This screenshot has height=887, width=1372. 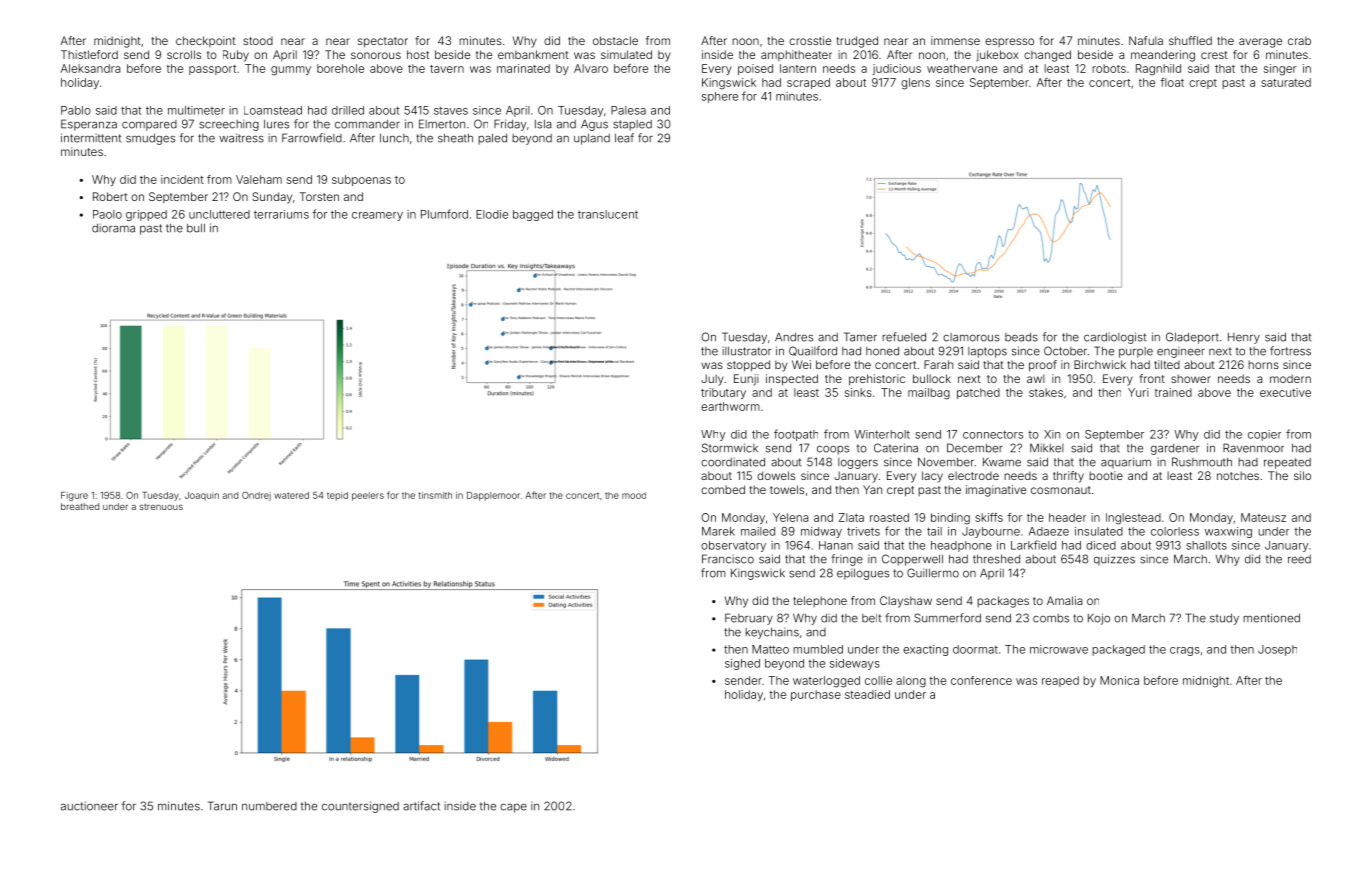 What do you see at coordinates (1158, 70) in the screenshot?
I see `Ragnhild` at bounding box center [1158, 70].
